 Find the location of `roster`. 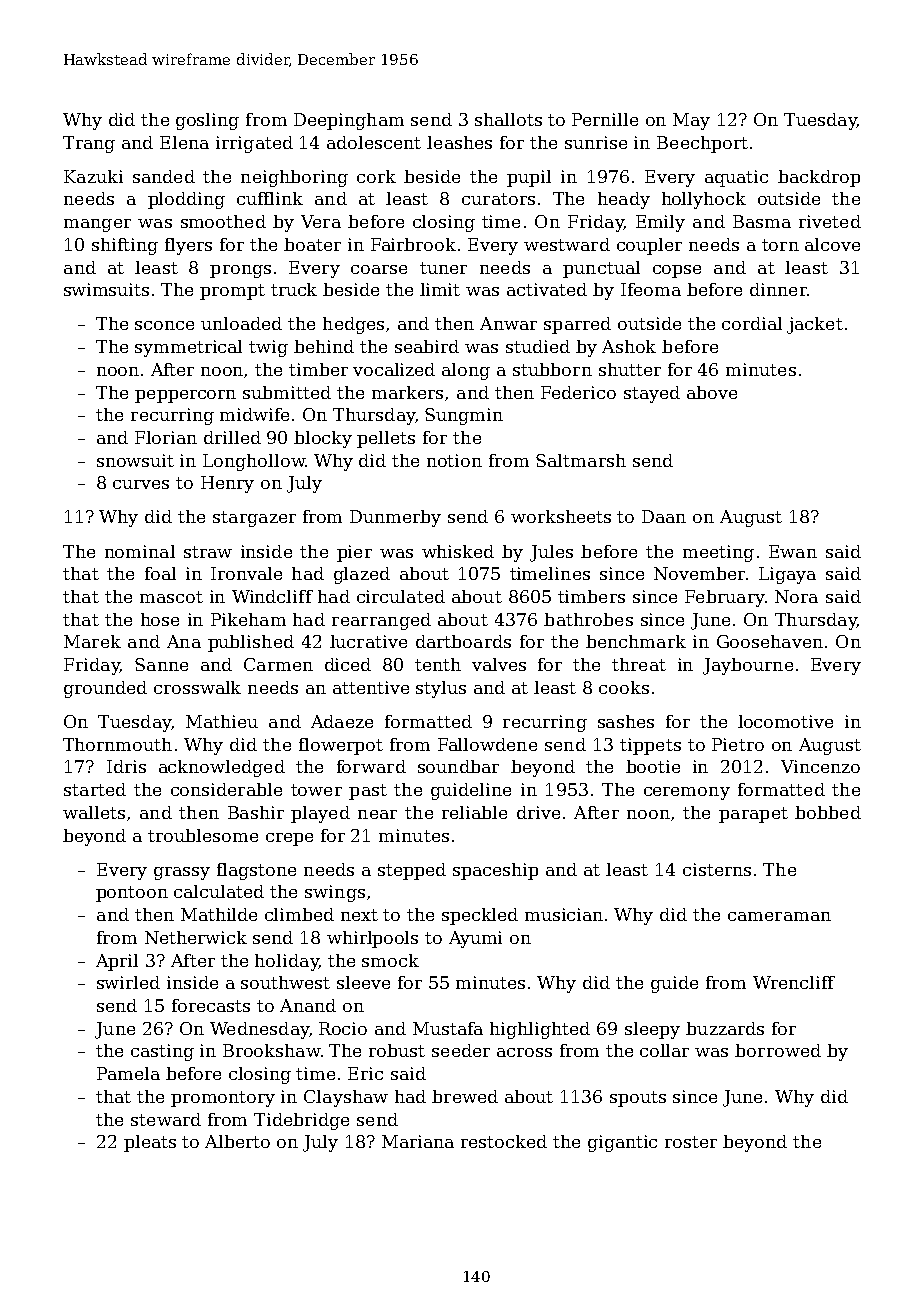

roster is located at coordinates (691, 1142).
